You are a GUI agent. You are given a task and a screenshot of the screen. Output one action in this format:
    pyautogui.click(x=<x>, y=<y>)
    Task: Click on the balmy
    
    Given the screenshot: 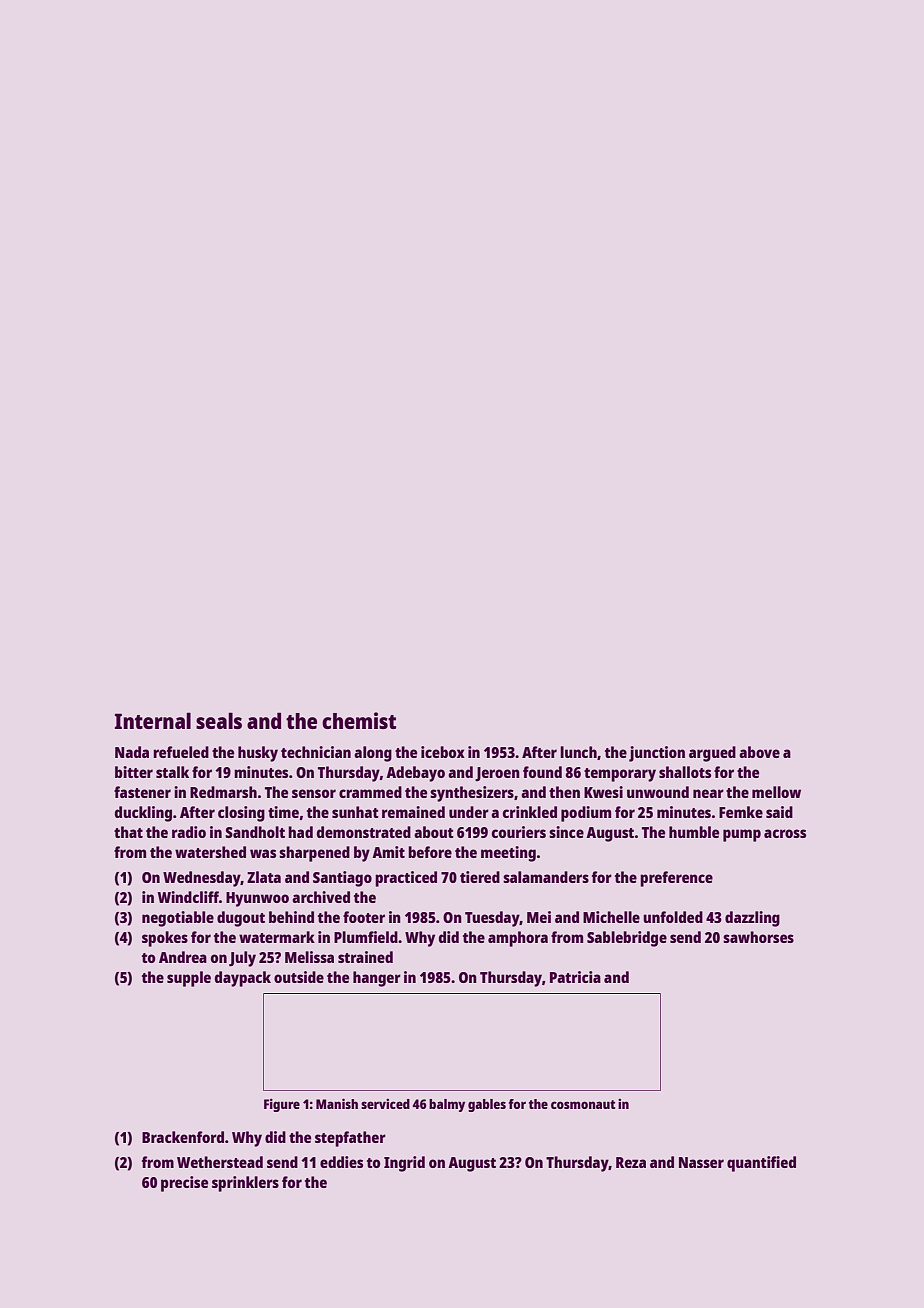 What is the action you would take?
    pyautogui.click(x=447, y=1105)
